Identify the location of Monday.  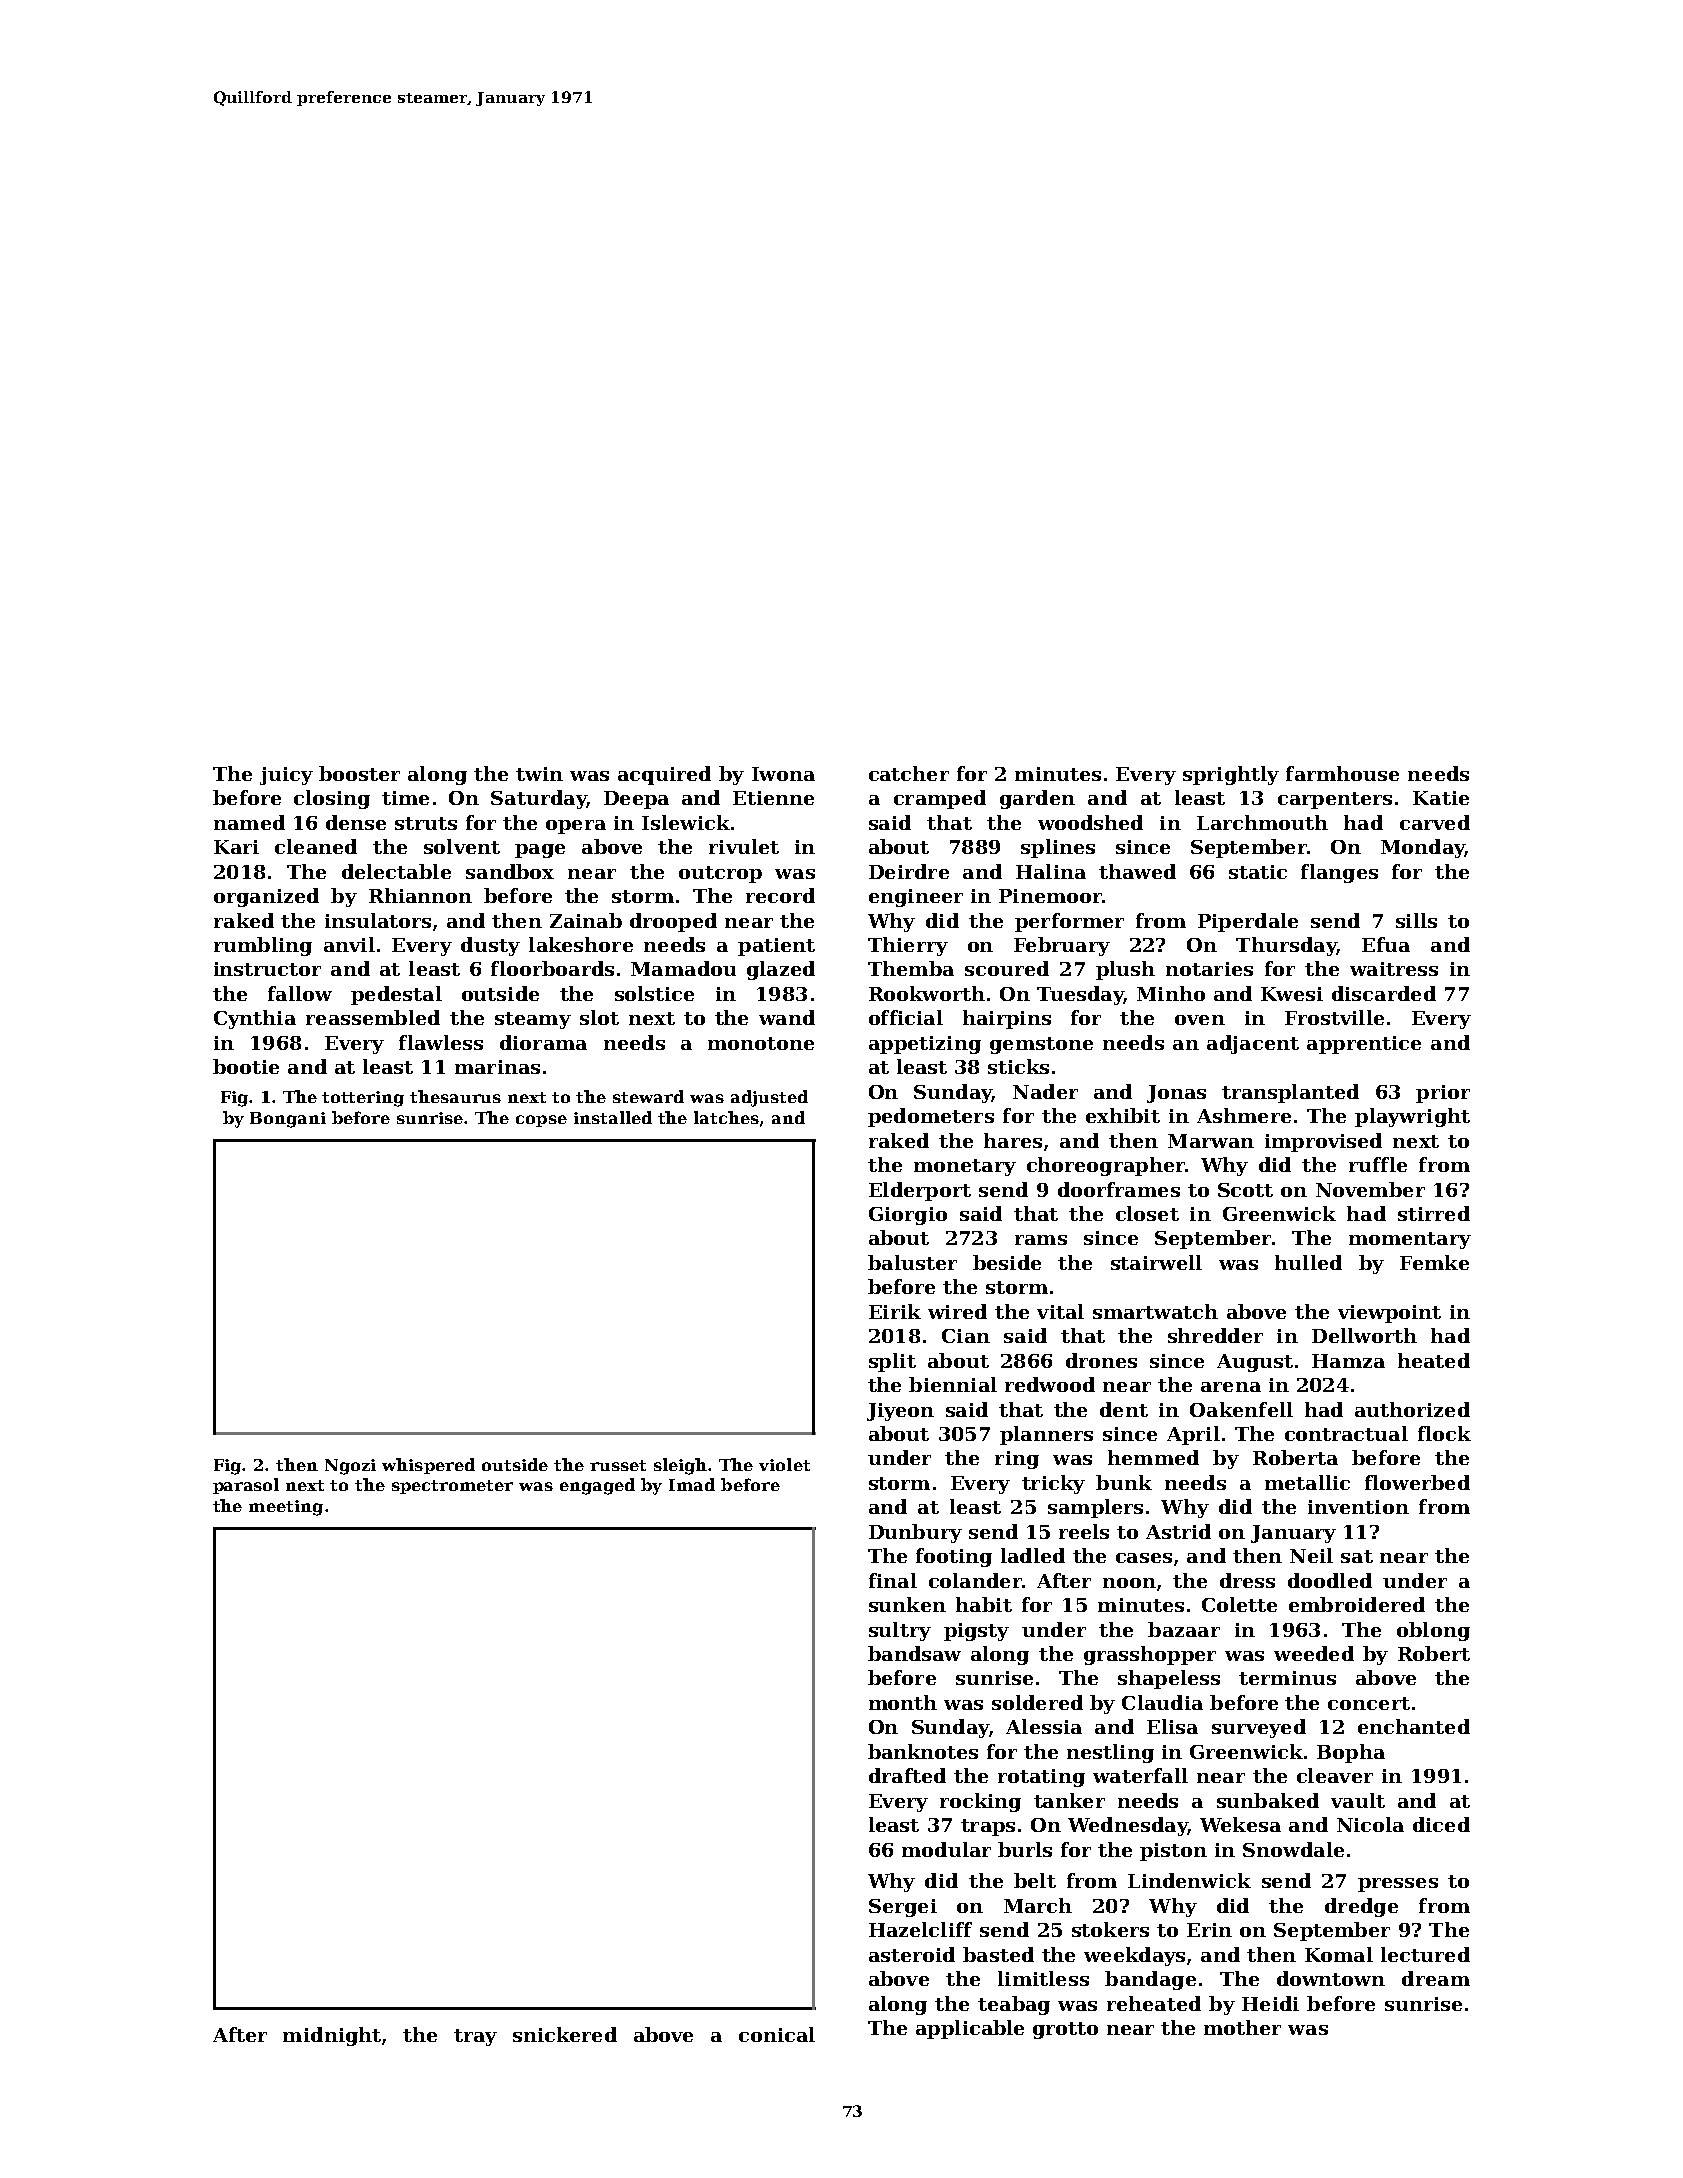
(1423, 848).
